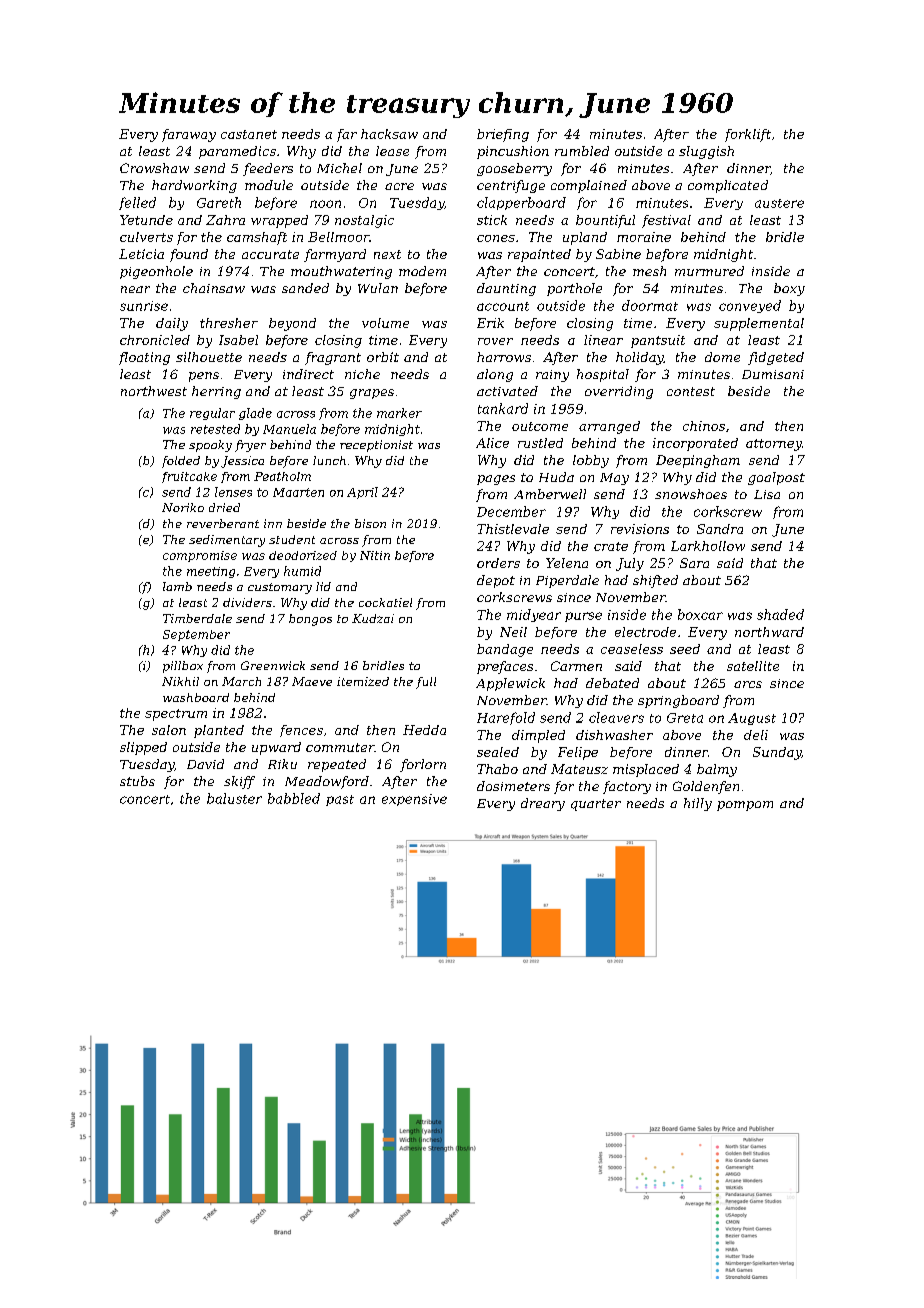 This screenshot has width=924, height=1308. I want to click on castanet, so click(249, 134).
